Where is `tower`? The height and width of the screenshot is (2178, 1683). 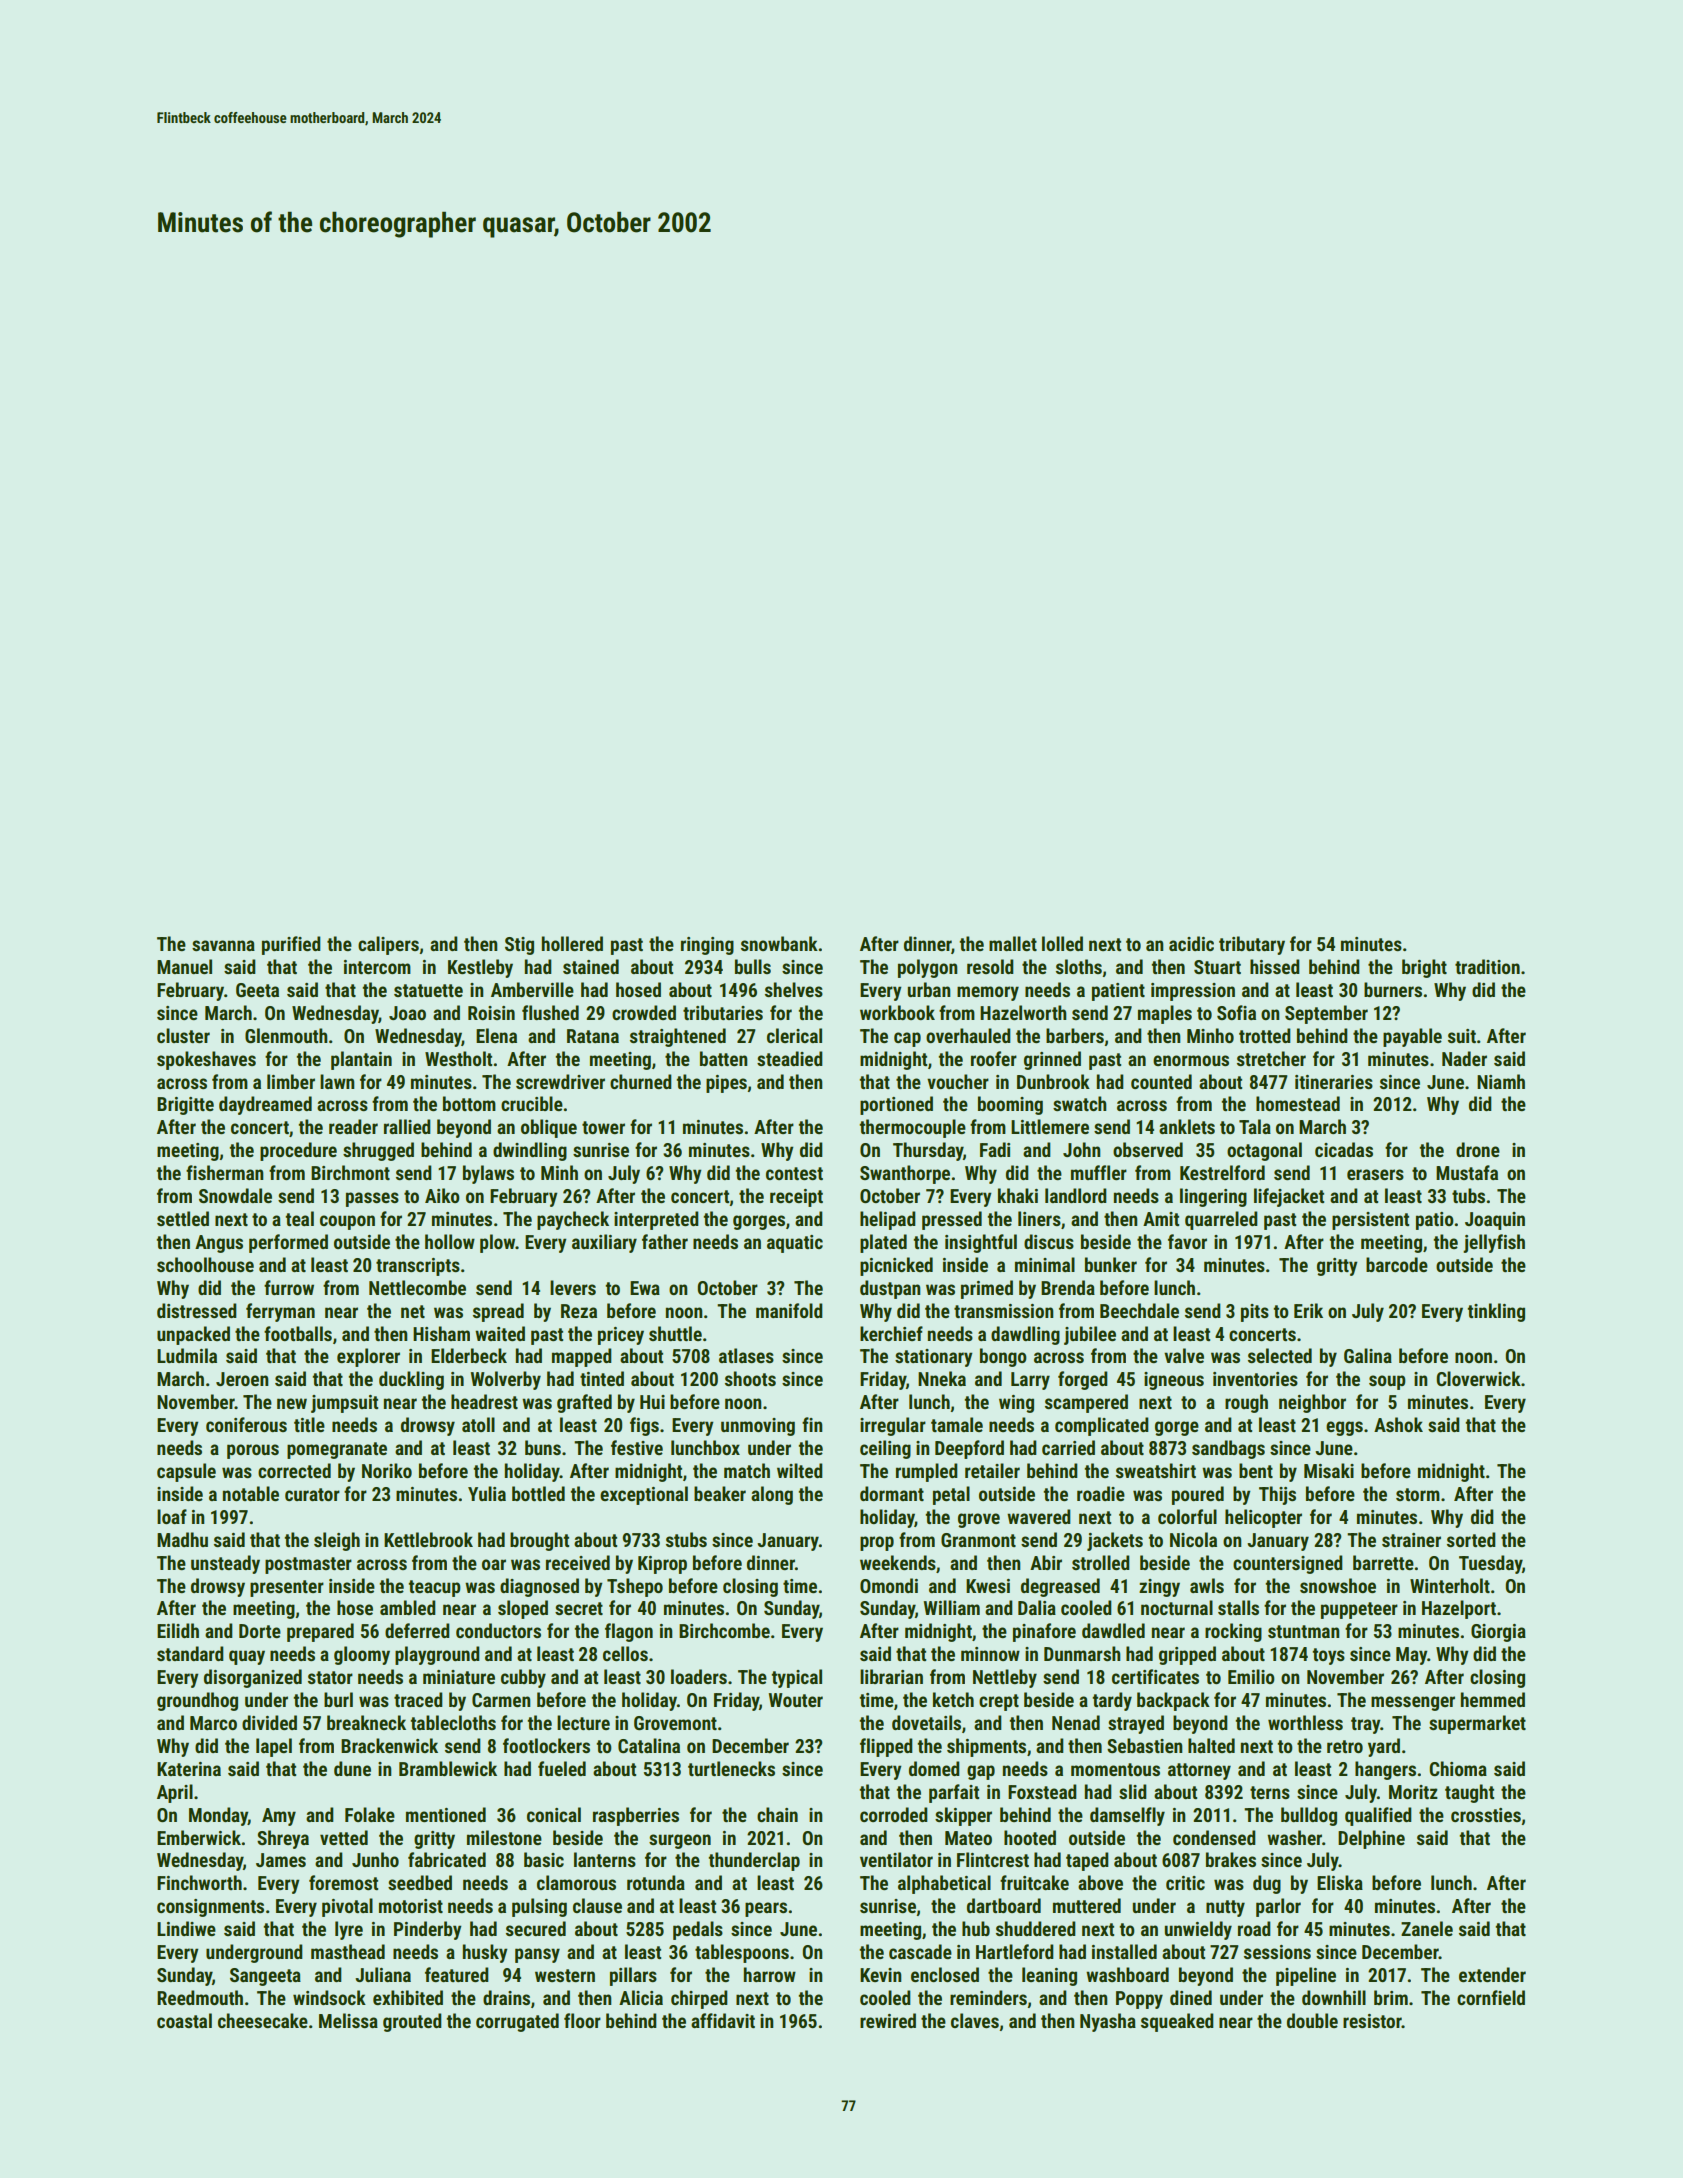 tower is located at coordinates (603, 1127).
